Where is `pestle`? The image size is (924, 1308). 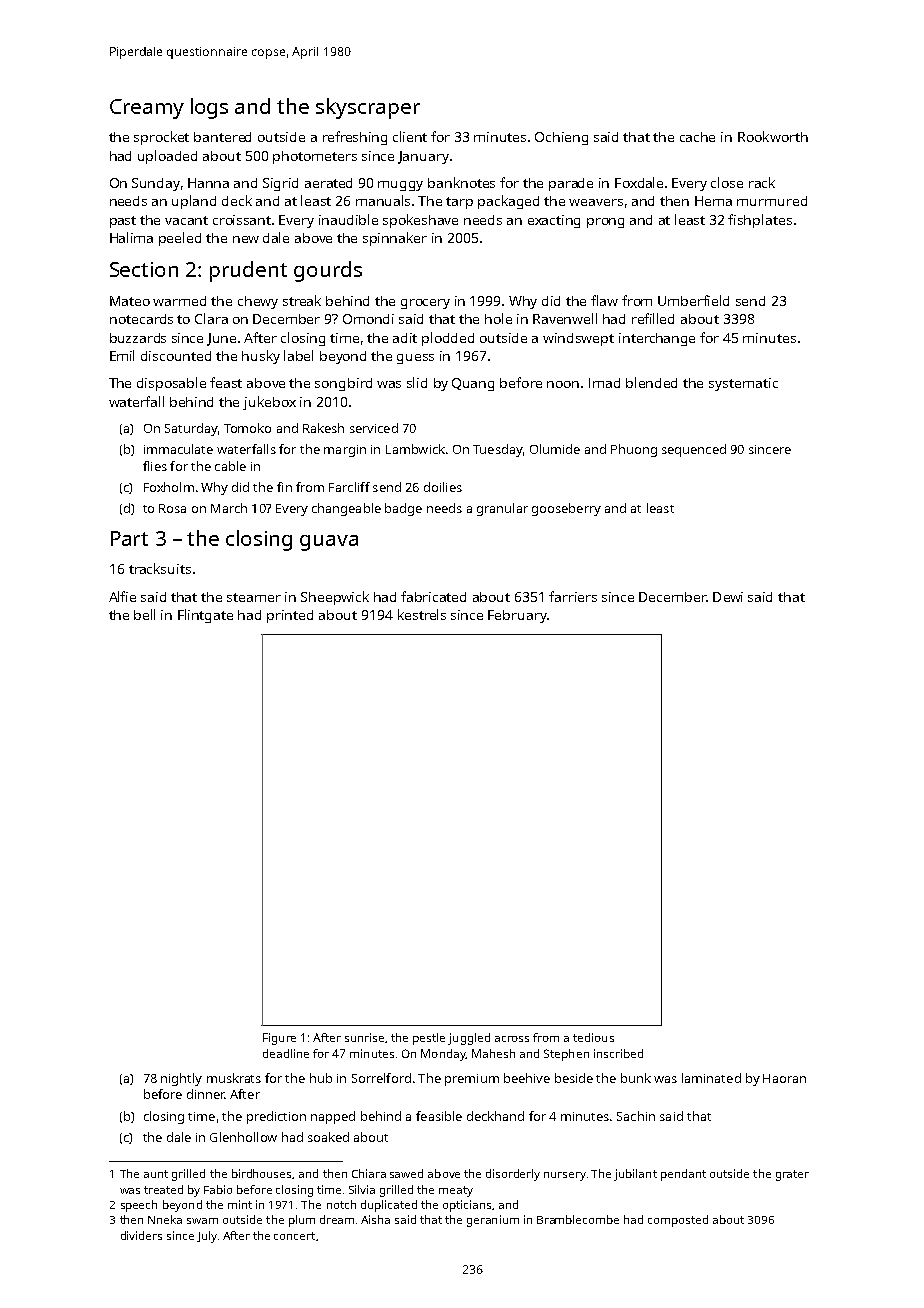
pestle is located at coordinates (429, 1039).
